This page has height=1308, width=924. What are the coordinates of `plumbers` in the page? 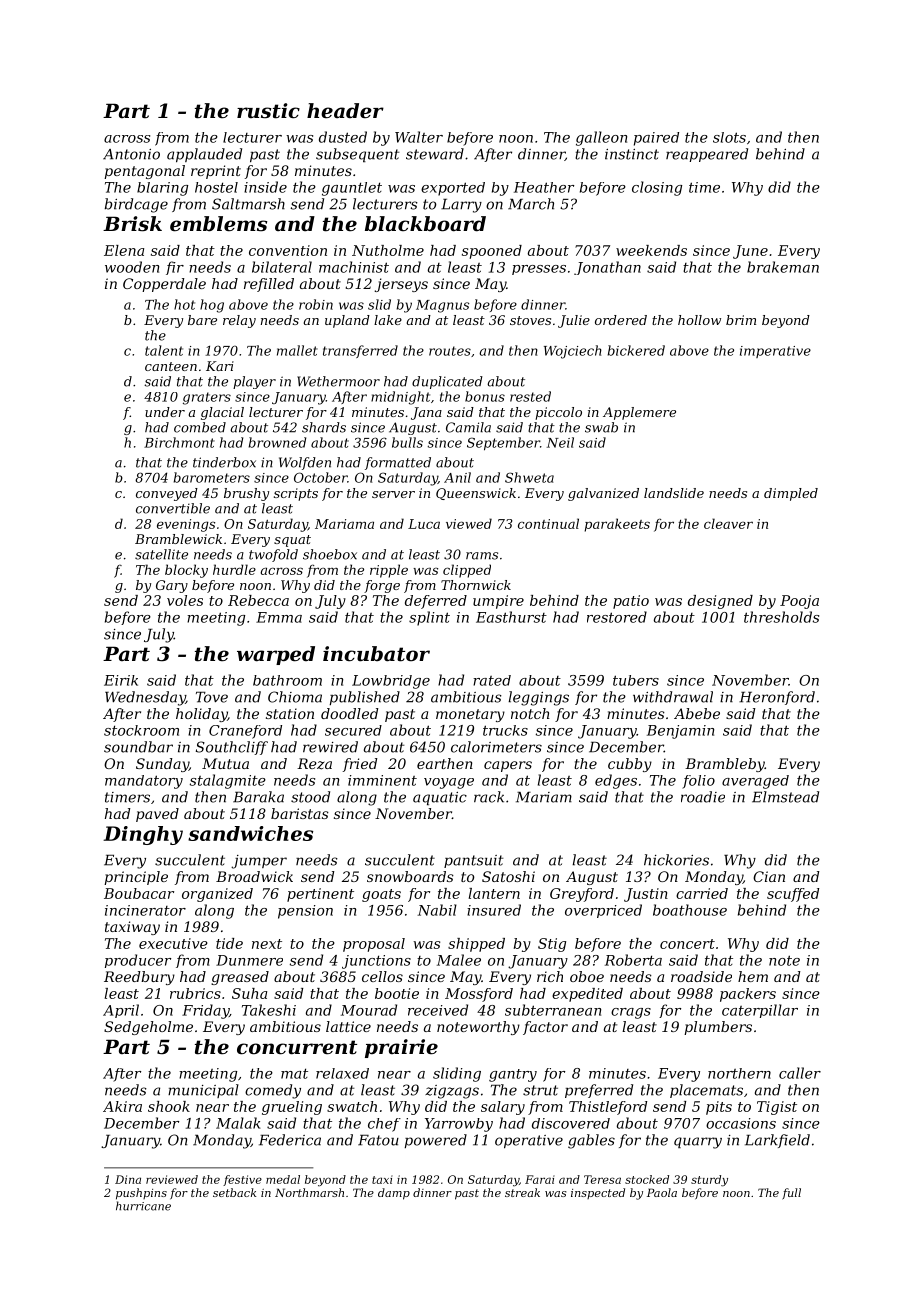 It's located at (718, 1028).
